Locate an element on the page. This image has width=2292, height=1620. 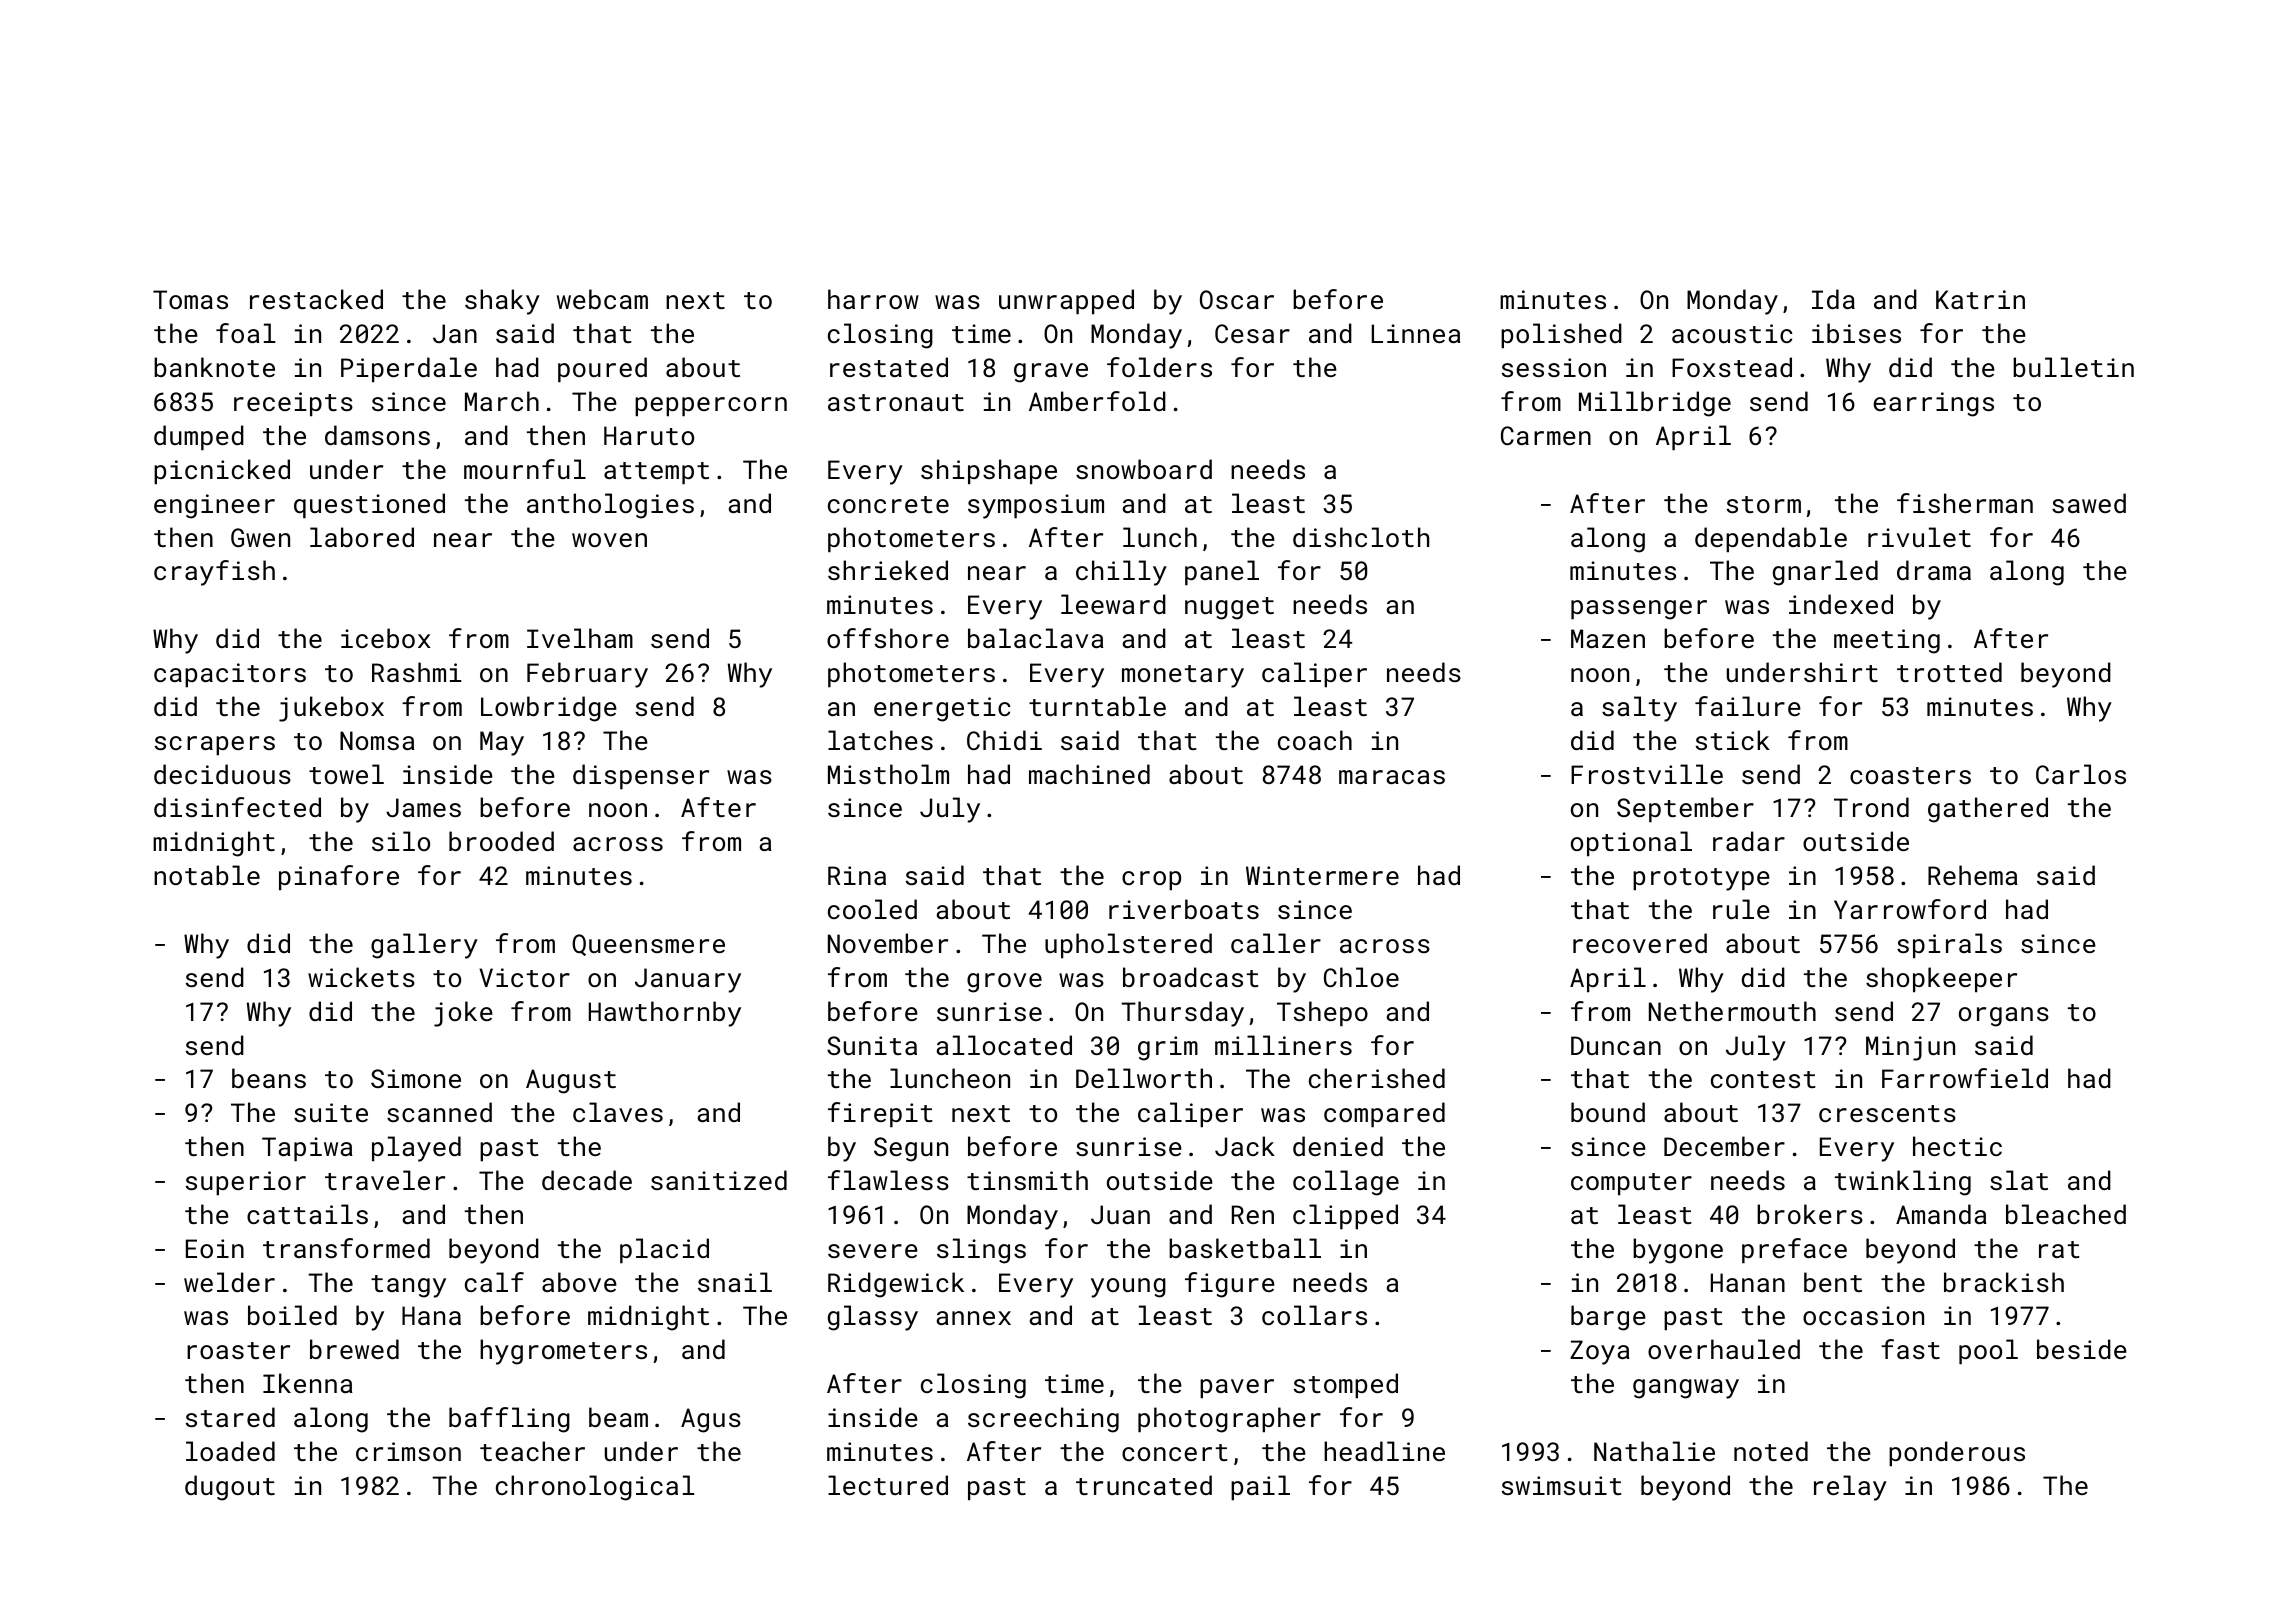
chronological is located at coordinates (595, 1488).
